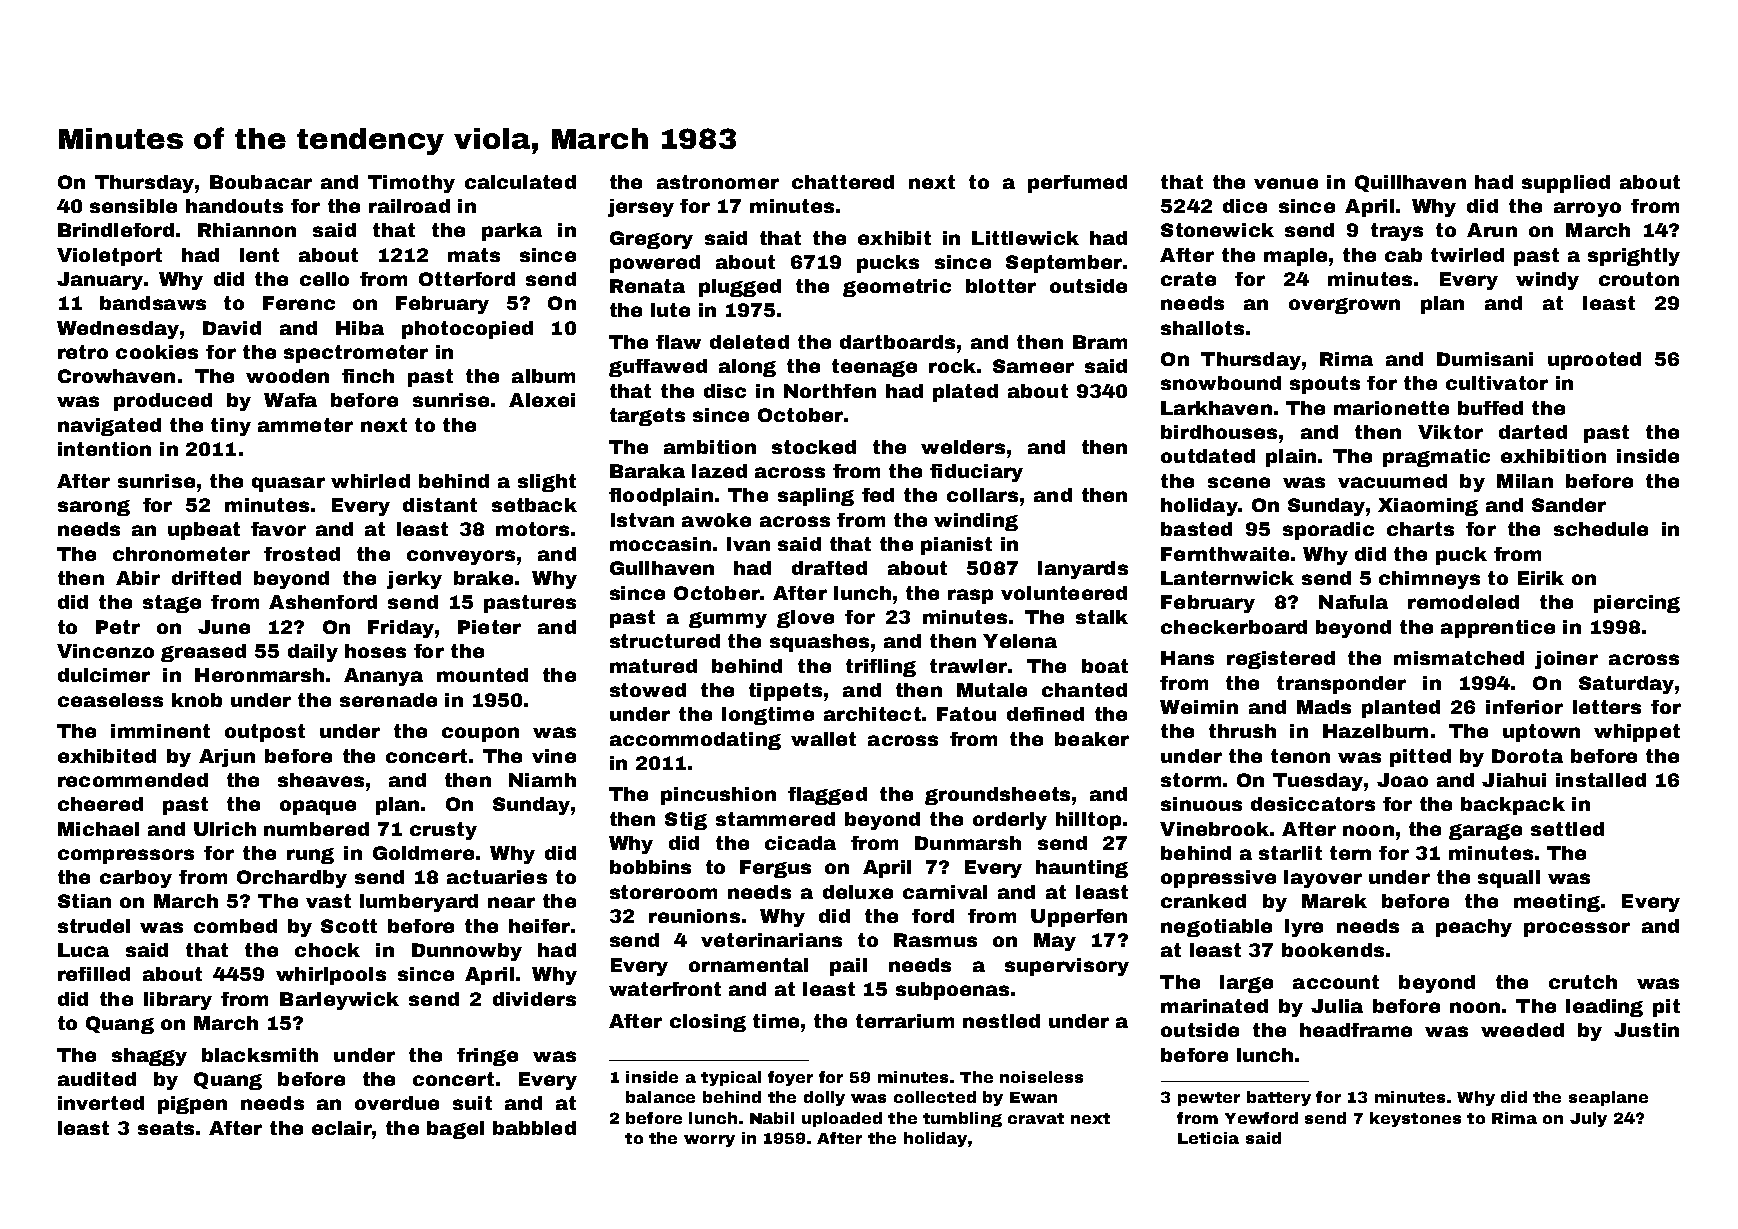 The image size is (1738, 1229). Describe the element at coordinates (653, 666) in the screenshot. I see `matured` at that location.
